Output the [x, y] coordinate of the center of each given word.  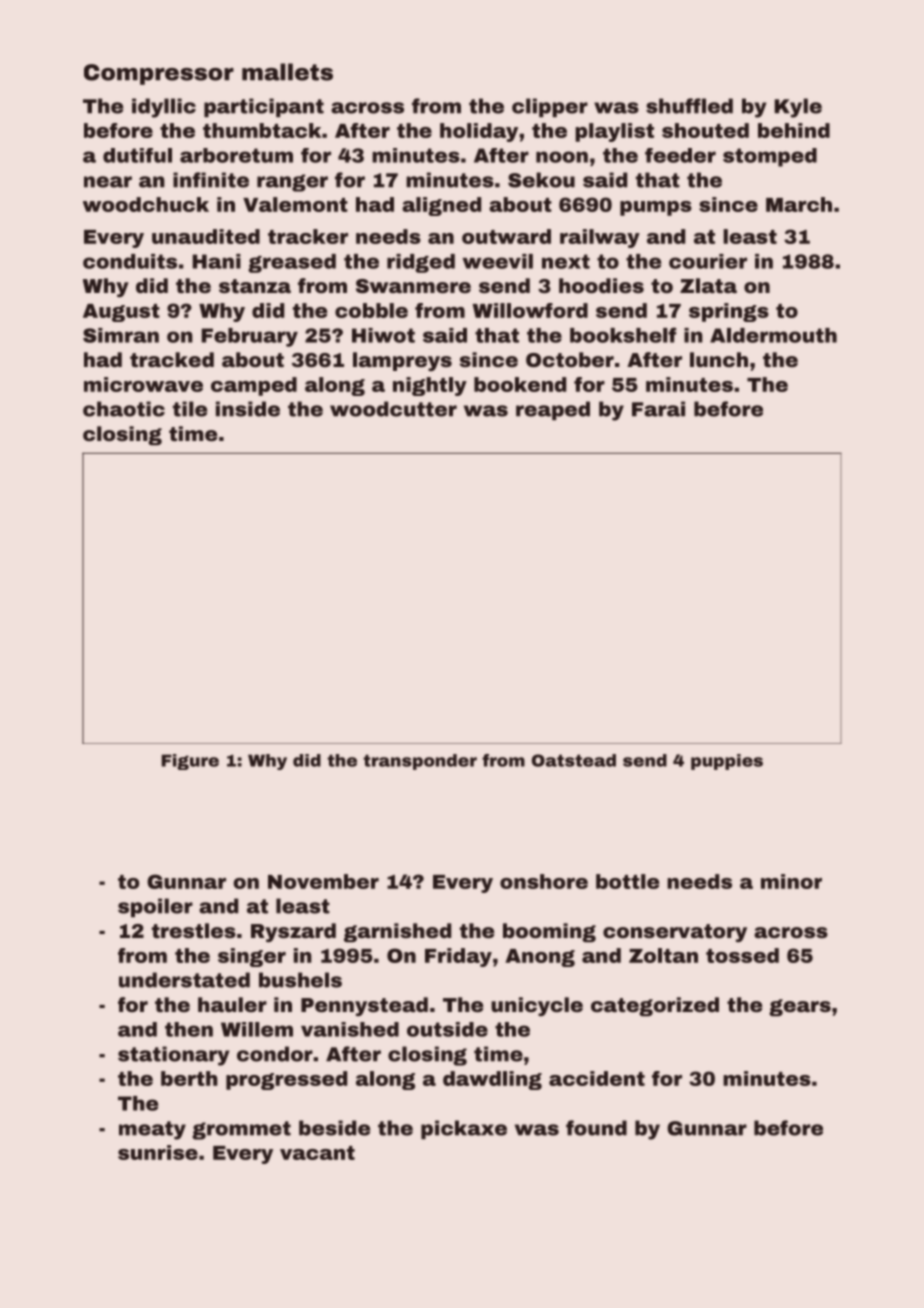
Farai [658, 409]
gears [800, 1007]
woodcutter [393, 409]
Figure [190, 762]
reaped [553, 410]
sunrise [158, 1152]
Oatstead [574, 760]
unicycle [537, 1006]
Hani [217, 261]
